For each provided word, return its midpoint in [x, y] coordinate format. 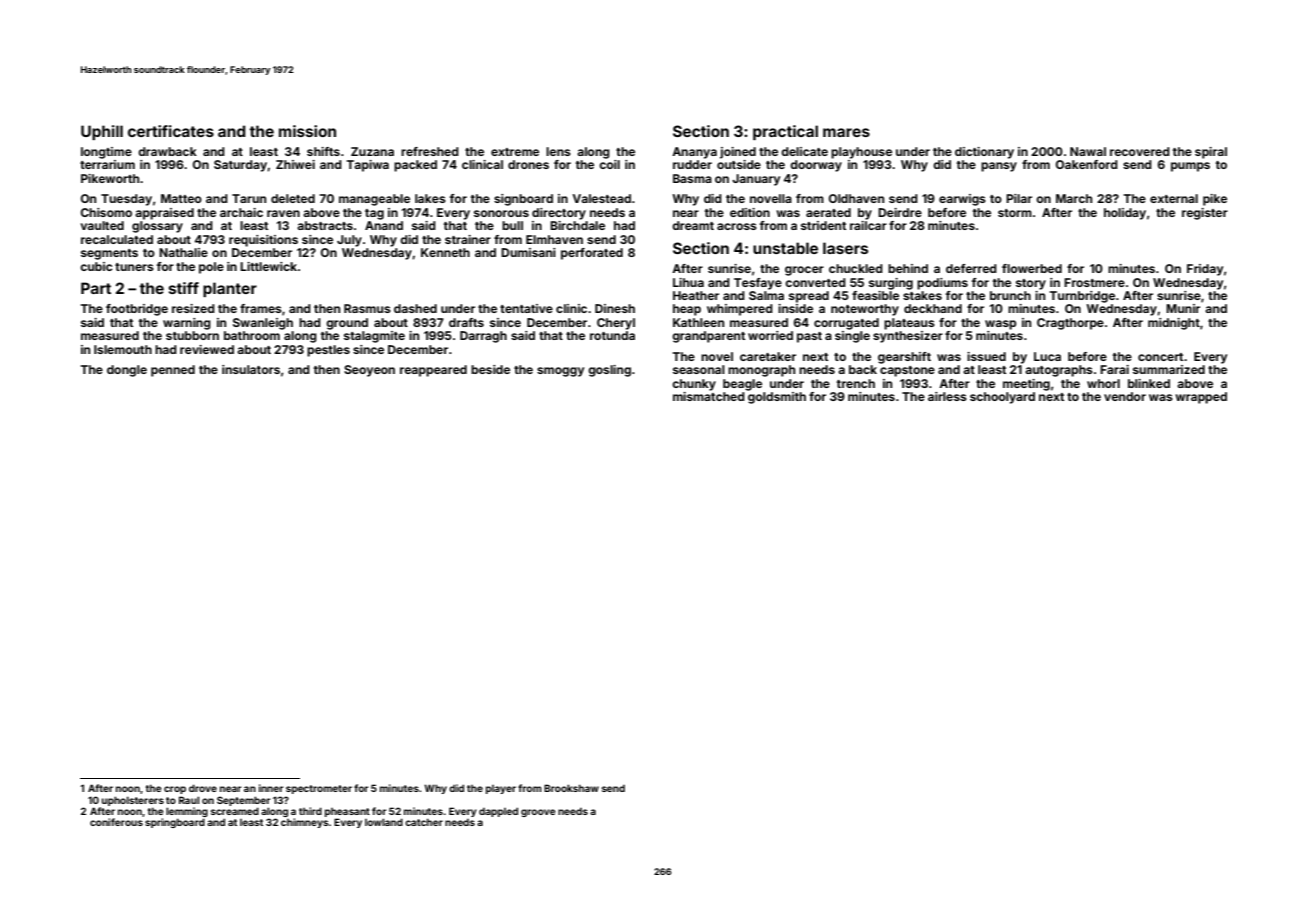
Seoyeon [369, 371]
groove [538, 813]
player [501, 789]
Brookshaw [571, 788]
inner [271, 788]
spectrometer [319, 789]
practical [785, 132]
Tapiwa [368, 166]
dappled [498, 812]
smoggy [560, 372]
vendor [1125, 396]
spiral [1211, 153]
